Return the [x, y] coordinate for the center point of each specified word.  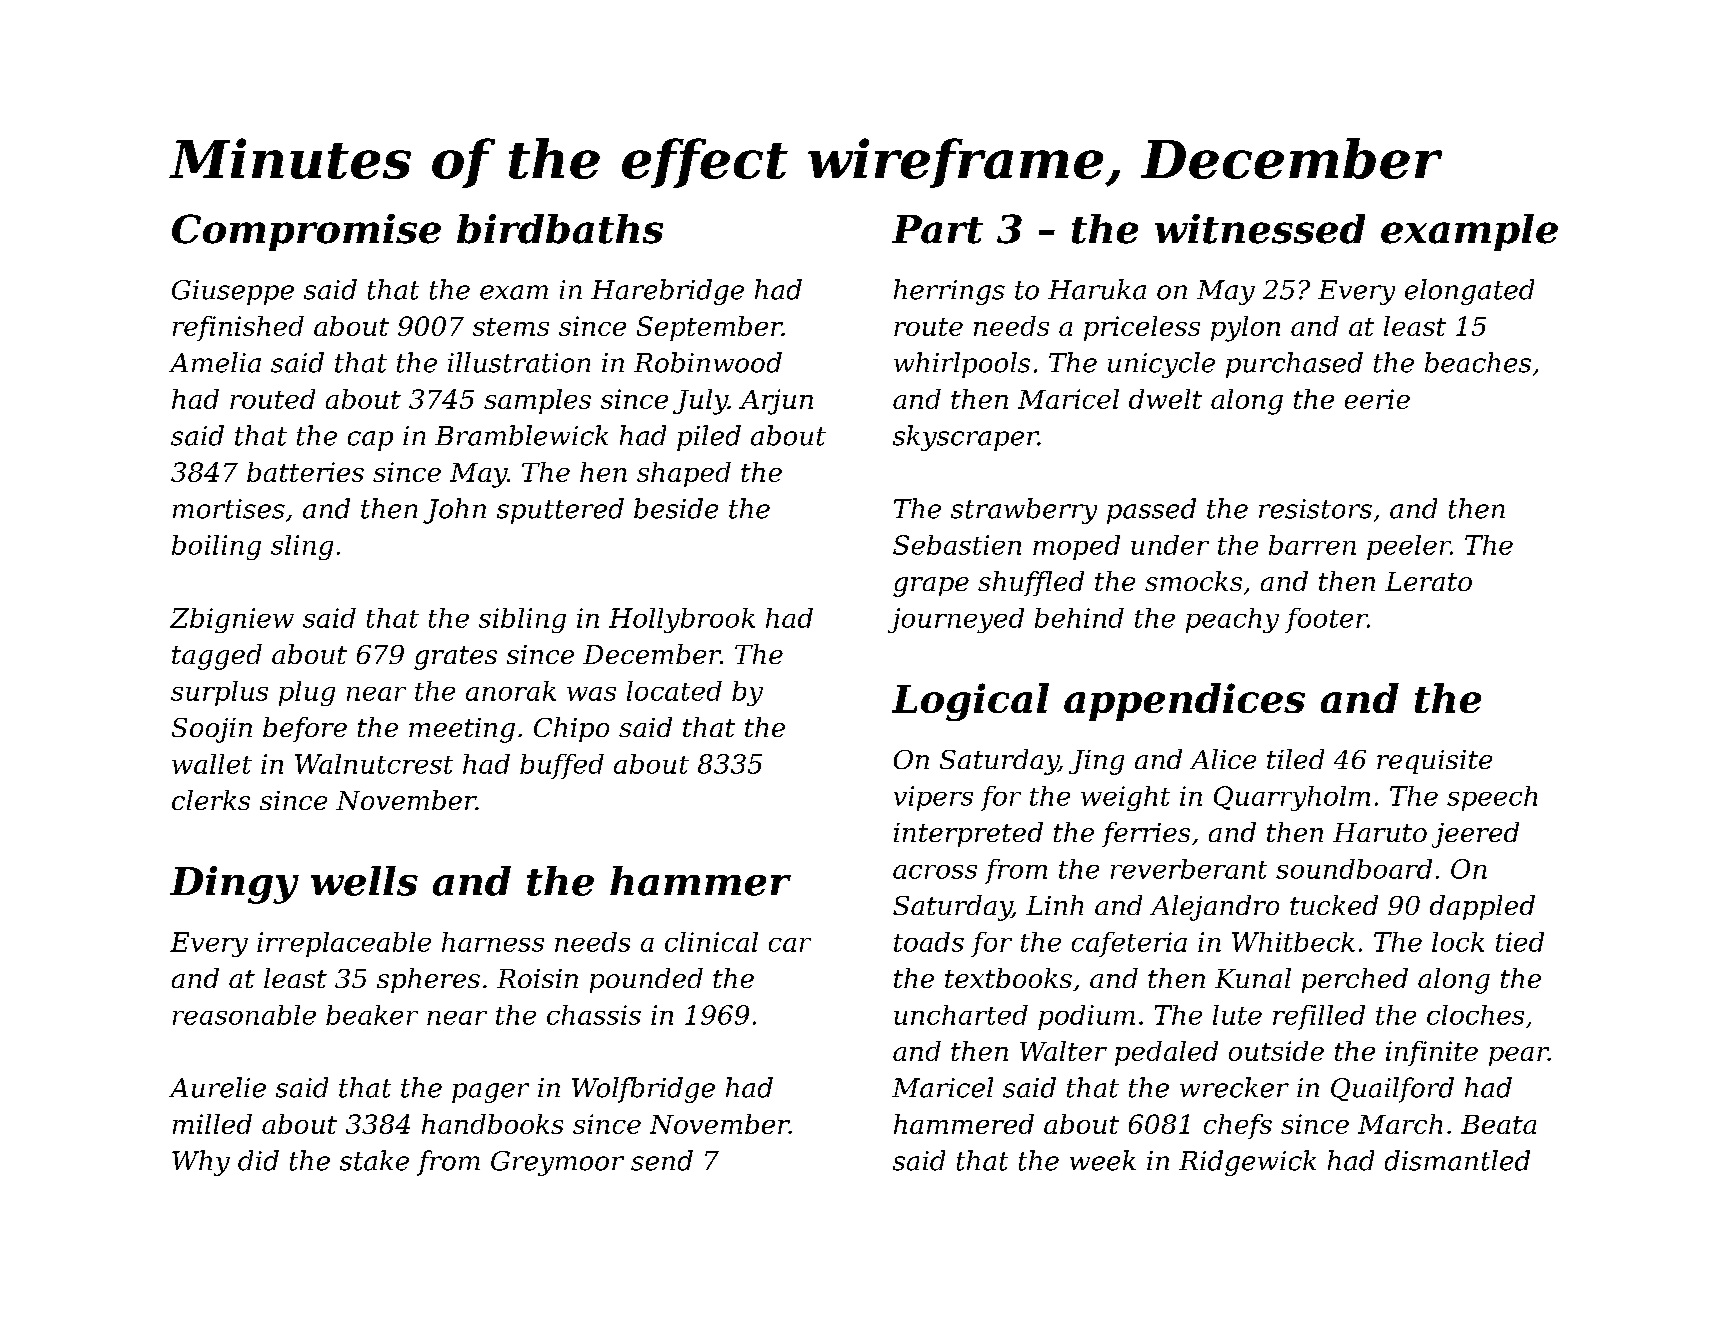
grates [455, 658]
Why [201, 1163]
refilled [1319, 1017]
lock [1458, 942]
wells [364, 881]
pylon [1245, 329]
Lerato [1428, 581]
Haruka [1097, 289]
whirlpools [962, 365]
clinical [711, 942]
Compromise [306, 232]
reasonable [244, 1015]
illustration [519, 362]
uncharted [961, 1015]
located [674, 691]
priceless [1142, 328]
